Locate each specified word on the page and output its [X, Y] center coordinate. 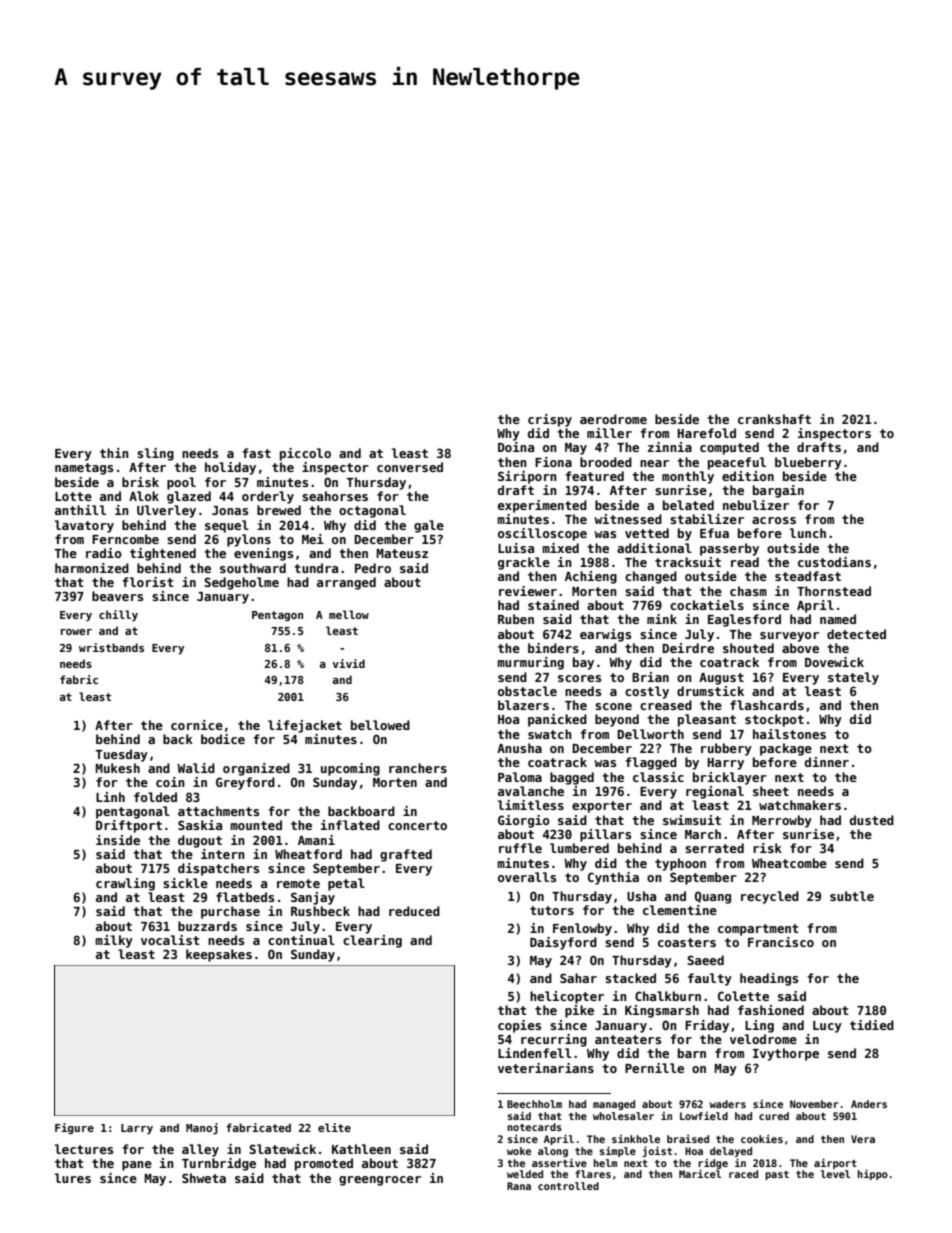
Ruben [516, 619]
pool [181, 483]
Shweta [204, 1178]
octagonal [372, 511]
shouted [748, 648]
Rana [519, 1186]
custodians [834, 562]
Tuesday [122, 755]
